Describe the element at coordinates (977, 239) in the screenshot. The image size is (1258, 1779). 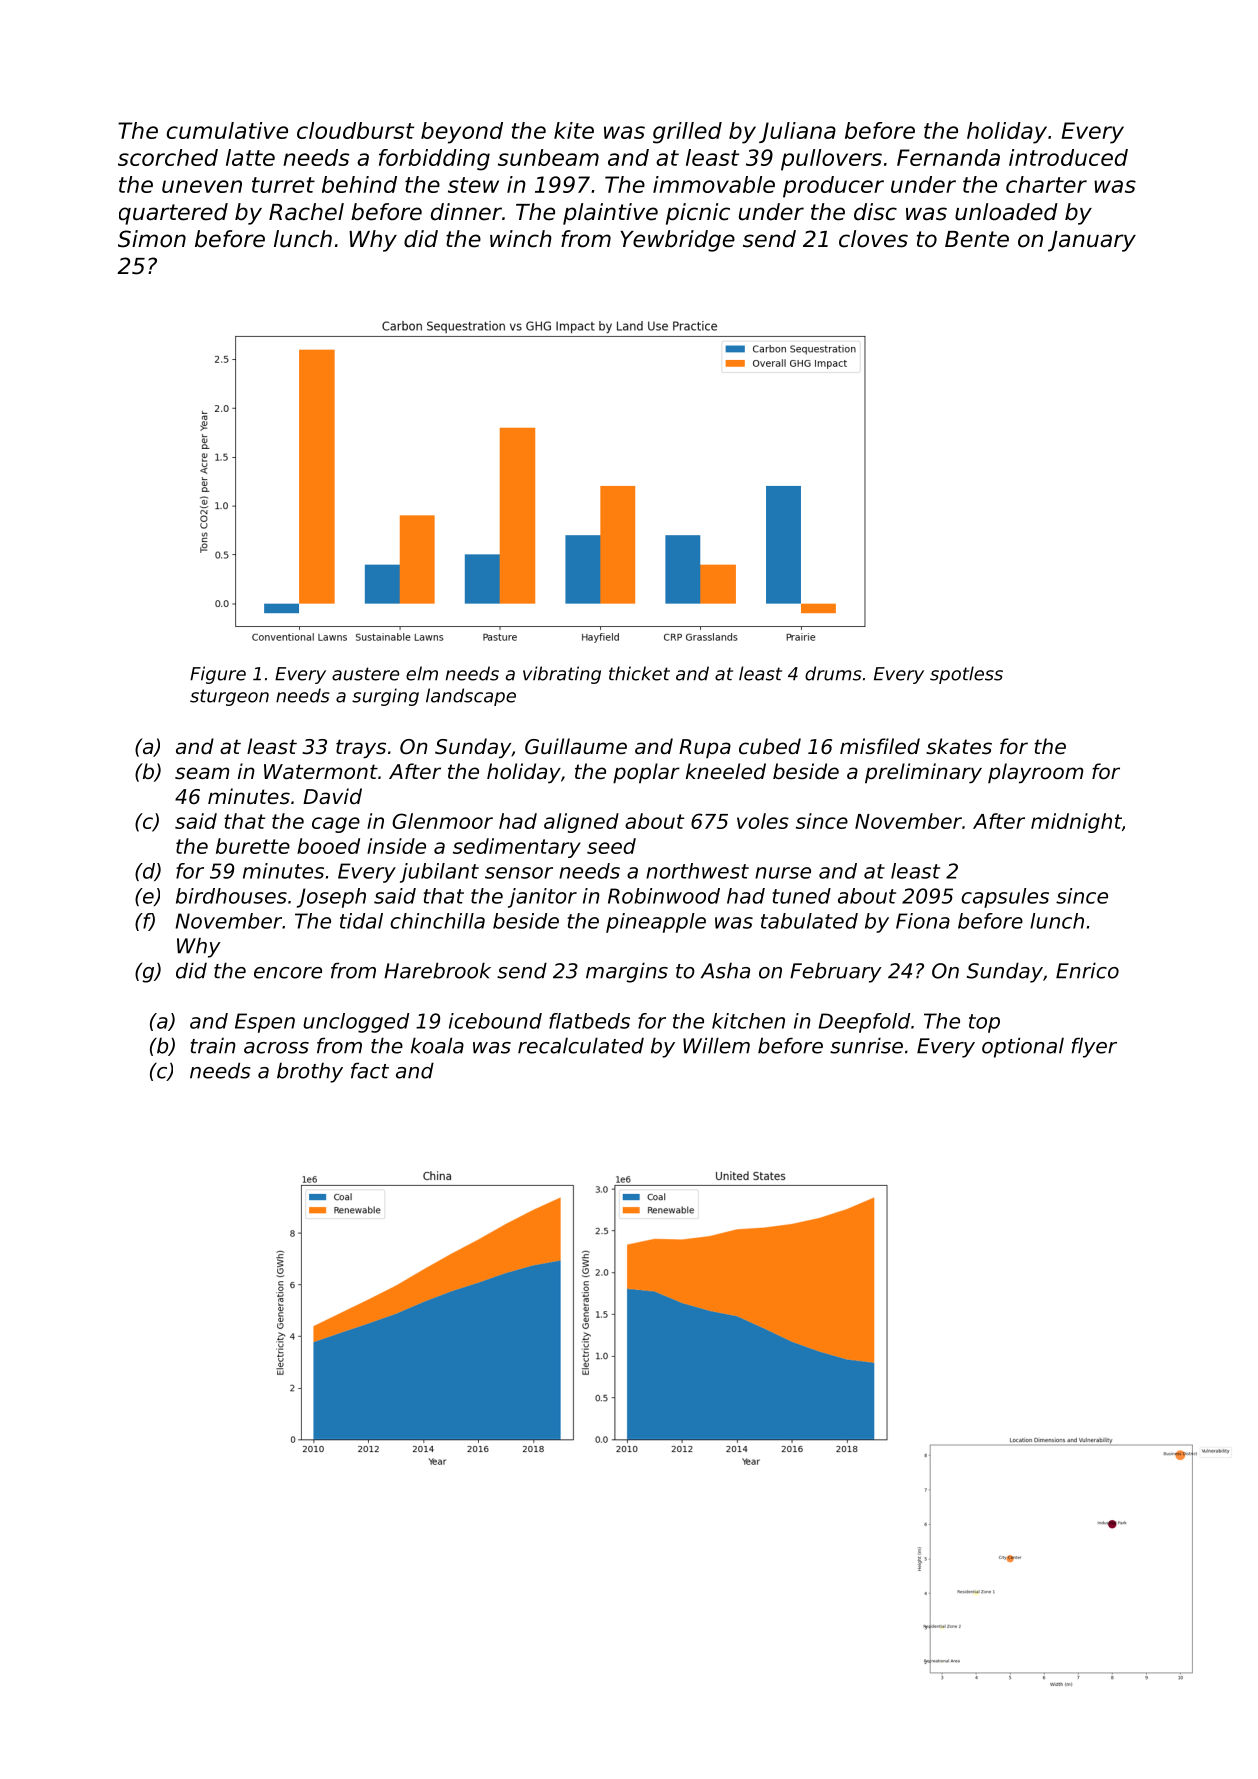
I see `Bente` at that location.
